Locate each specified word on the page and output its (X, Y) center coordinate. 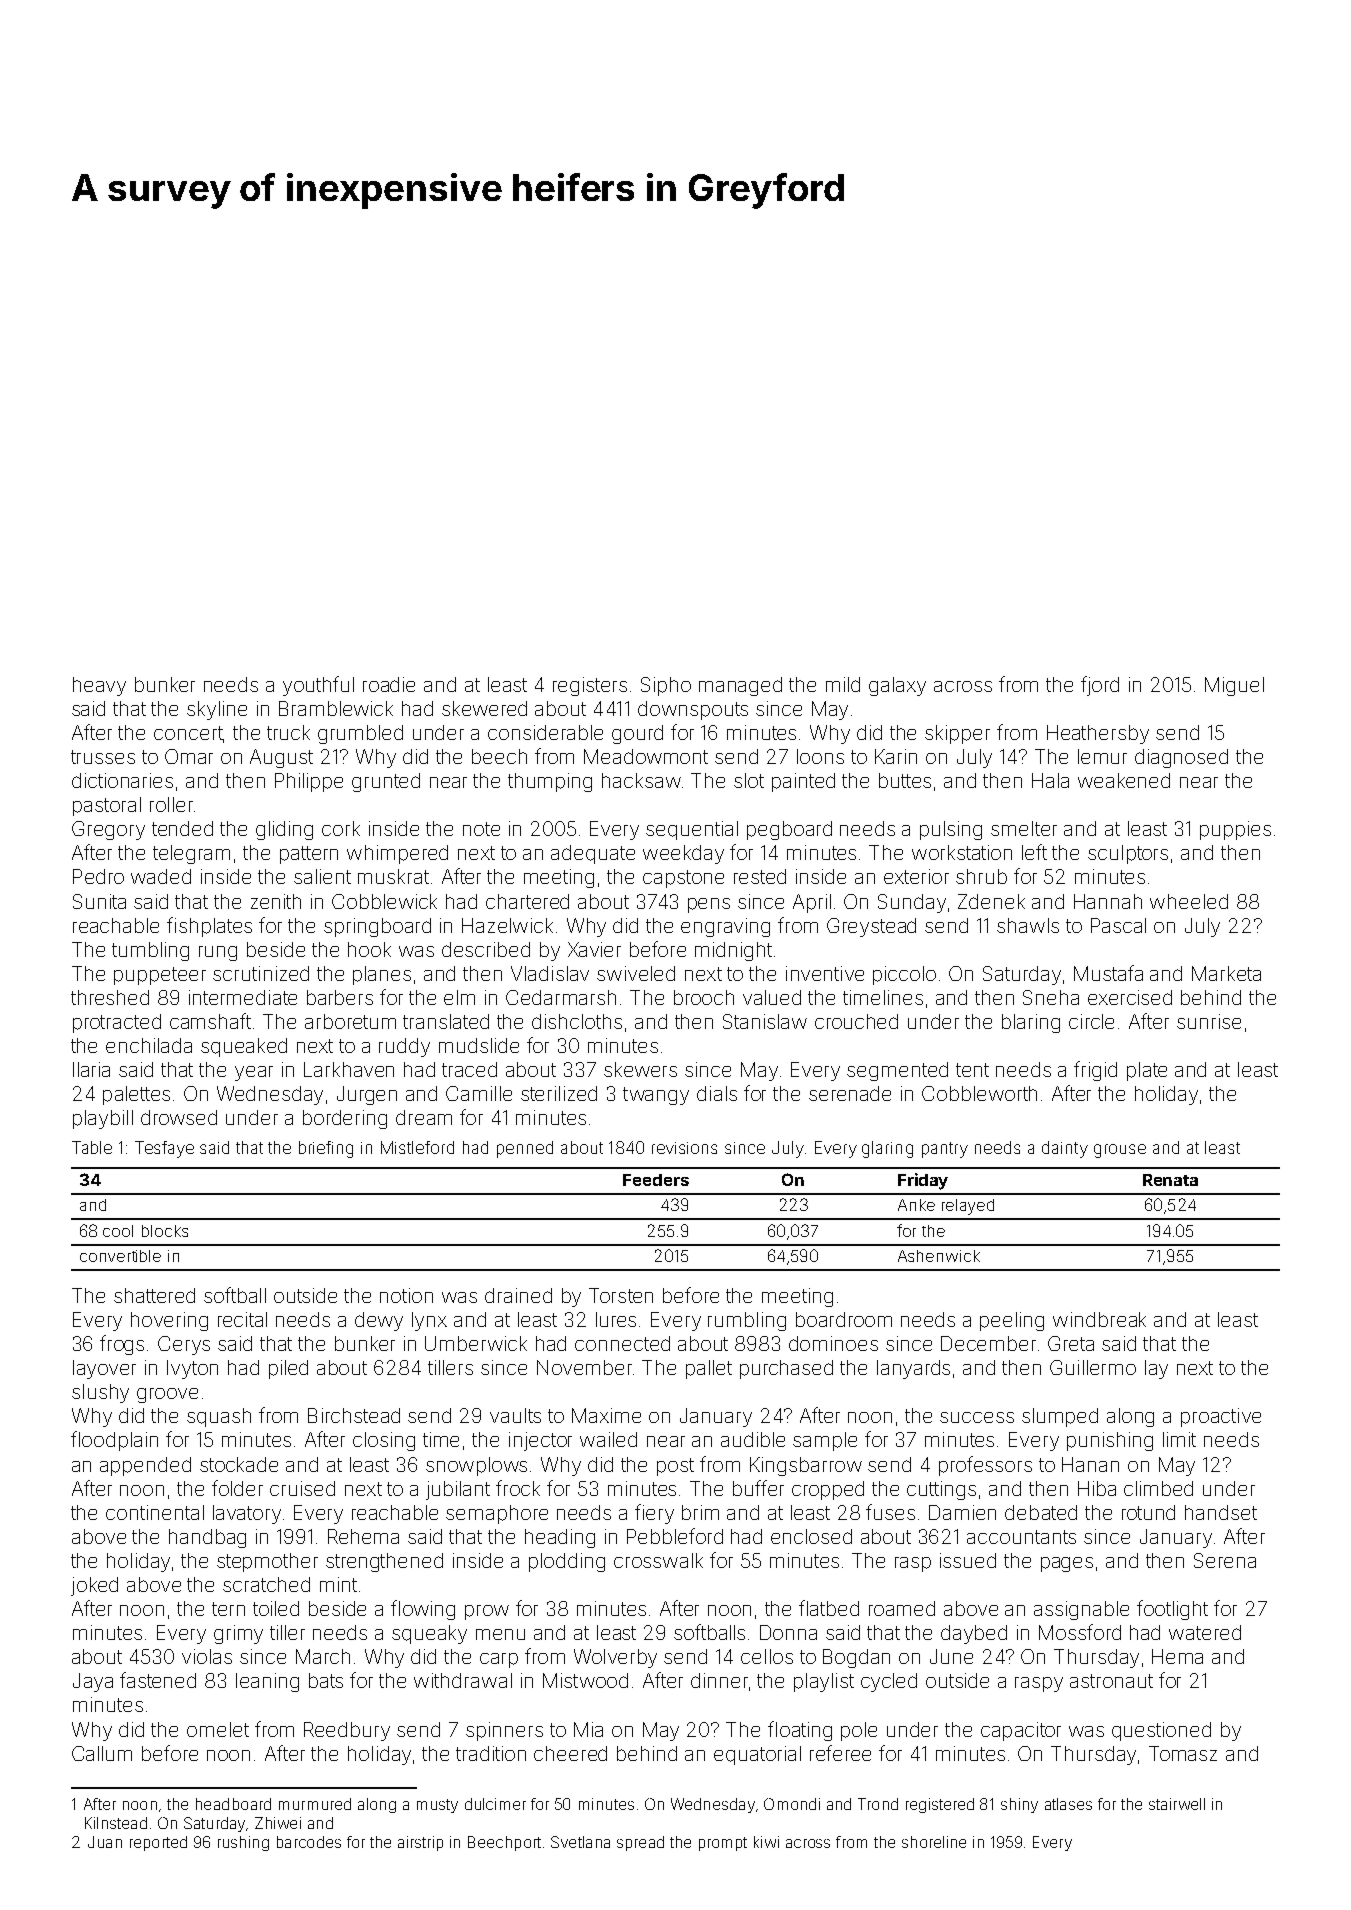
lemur (1102, 756)
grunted (386, 782)
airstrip (420, 1843)
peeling (1012, 1321)
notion (406, 1295)
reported (158, 1843)
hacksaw (641, 780)
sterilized (559, 1093)
